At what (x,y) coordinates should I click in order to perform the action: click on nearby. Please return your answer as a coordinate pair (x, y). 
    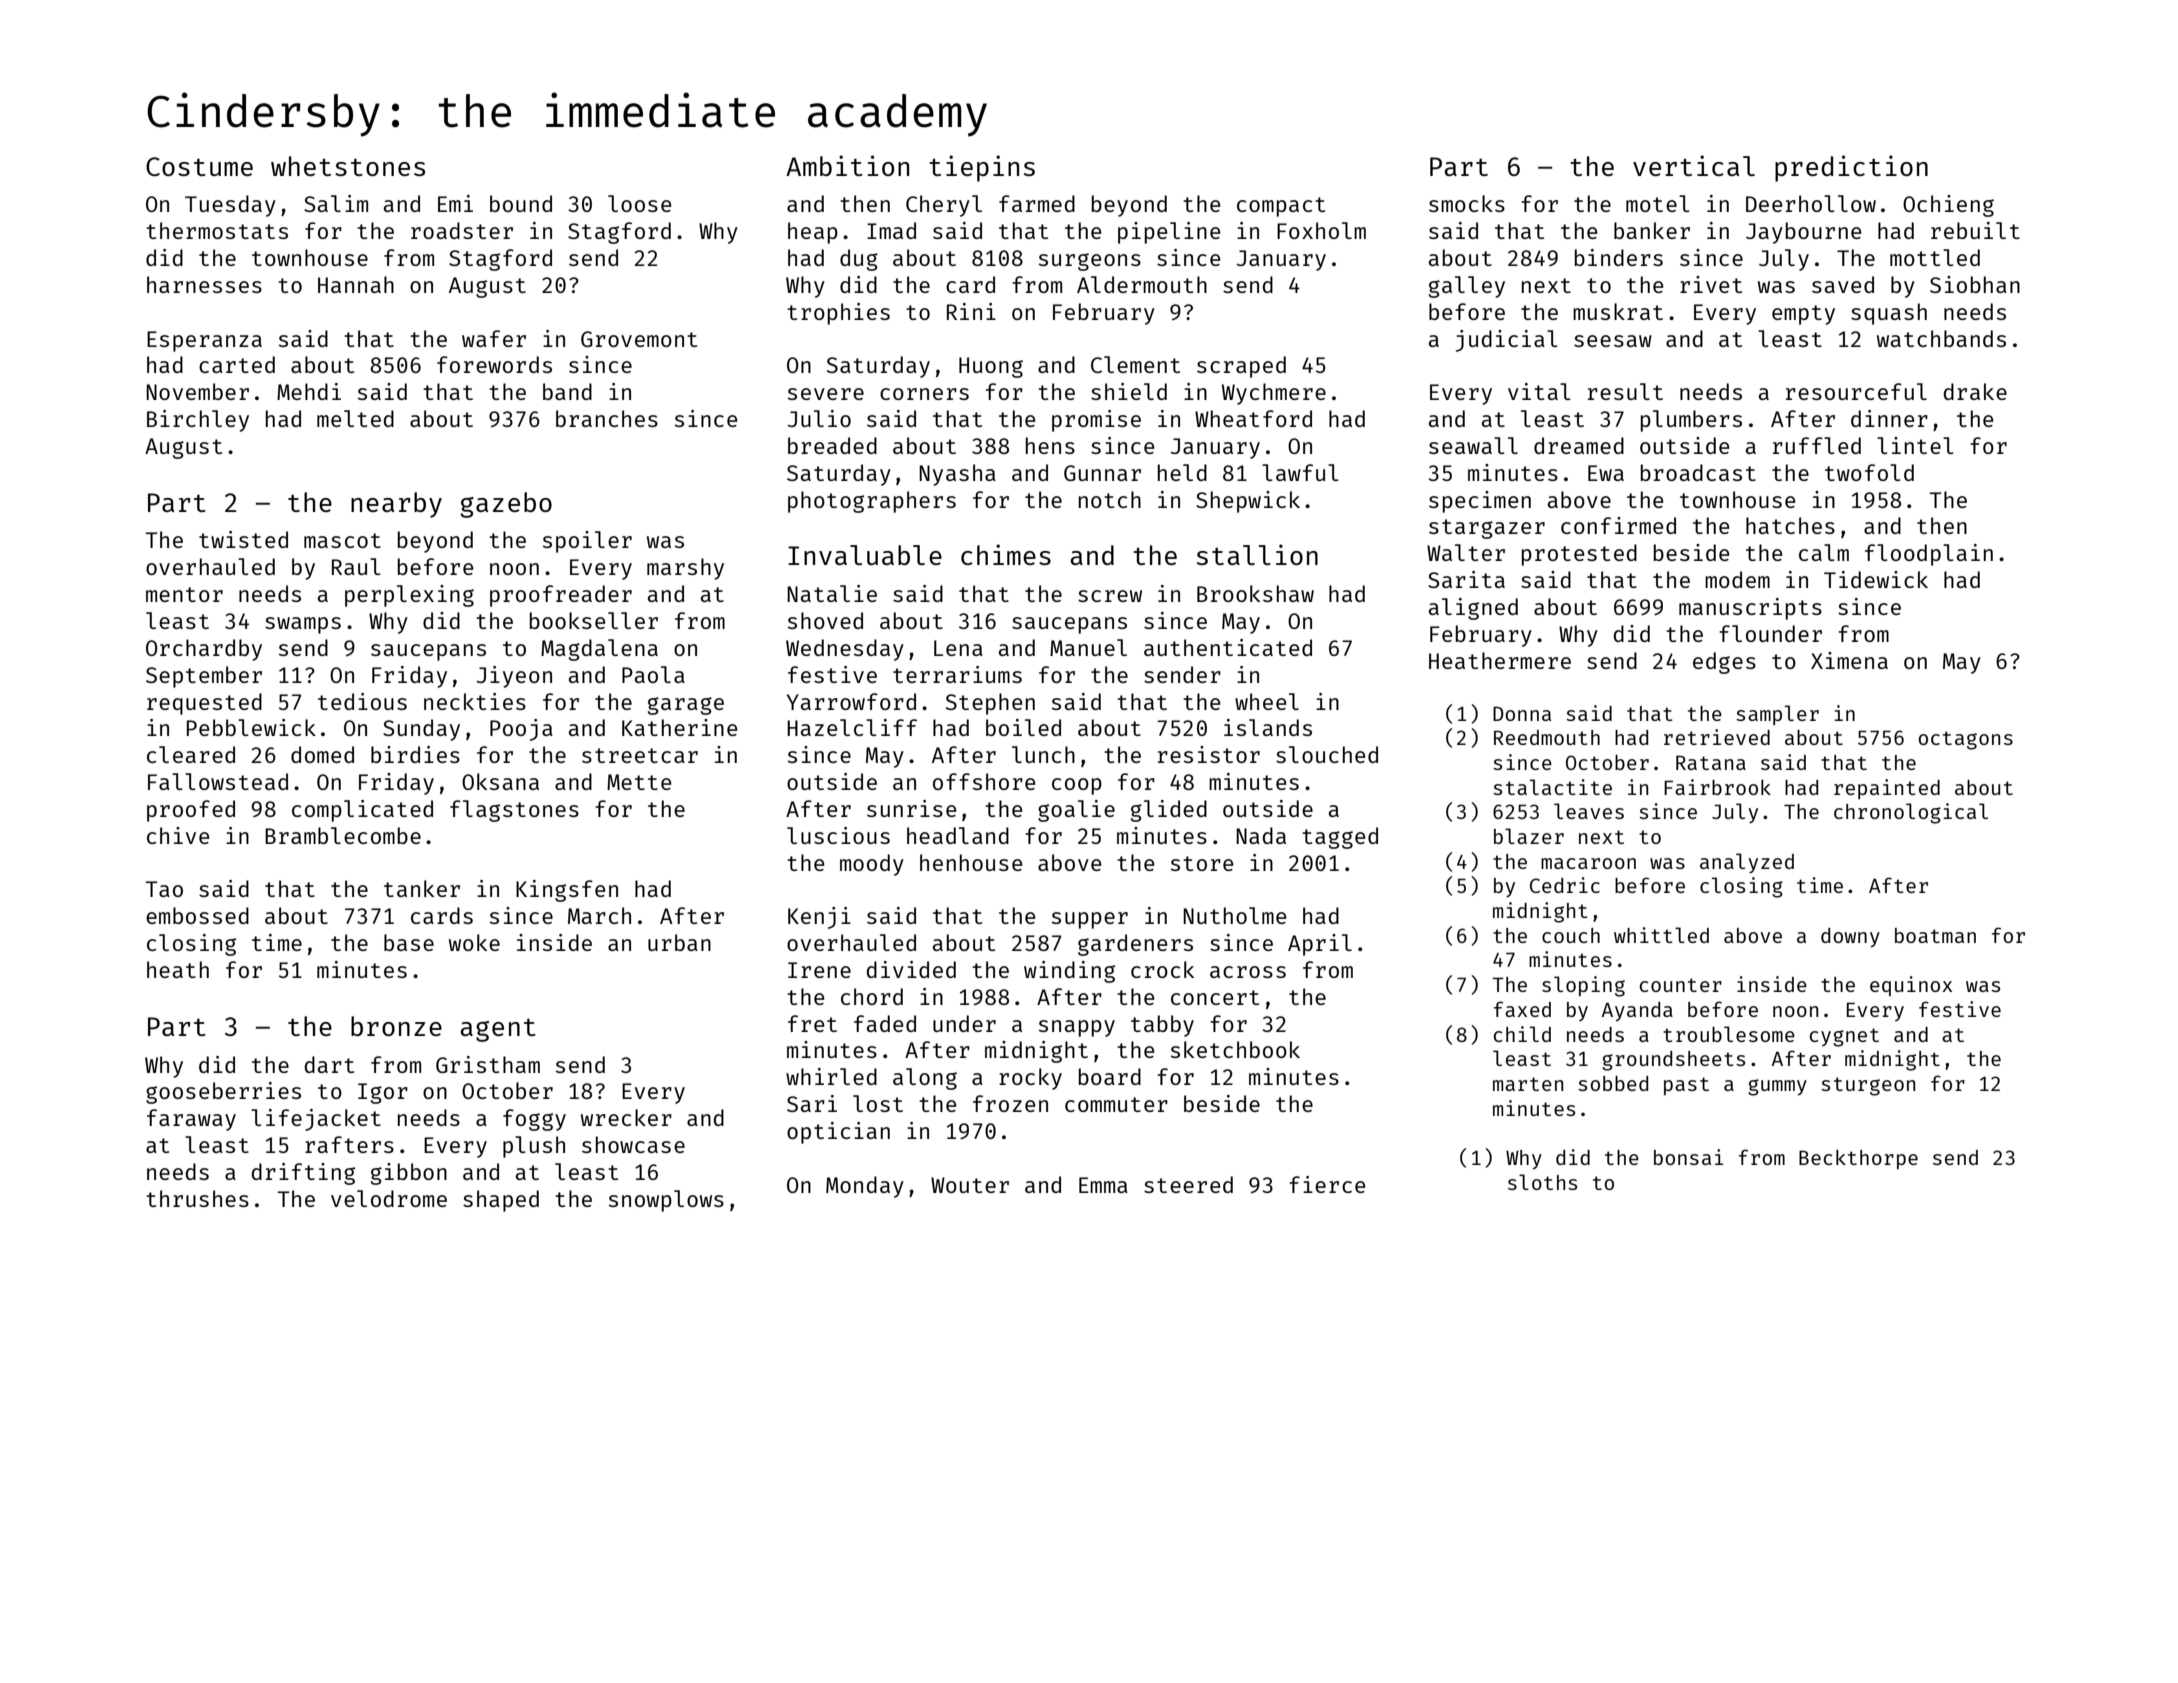
    Looking at the image, I should click on (396, 505).
